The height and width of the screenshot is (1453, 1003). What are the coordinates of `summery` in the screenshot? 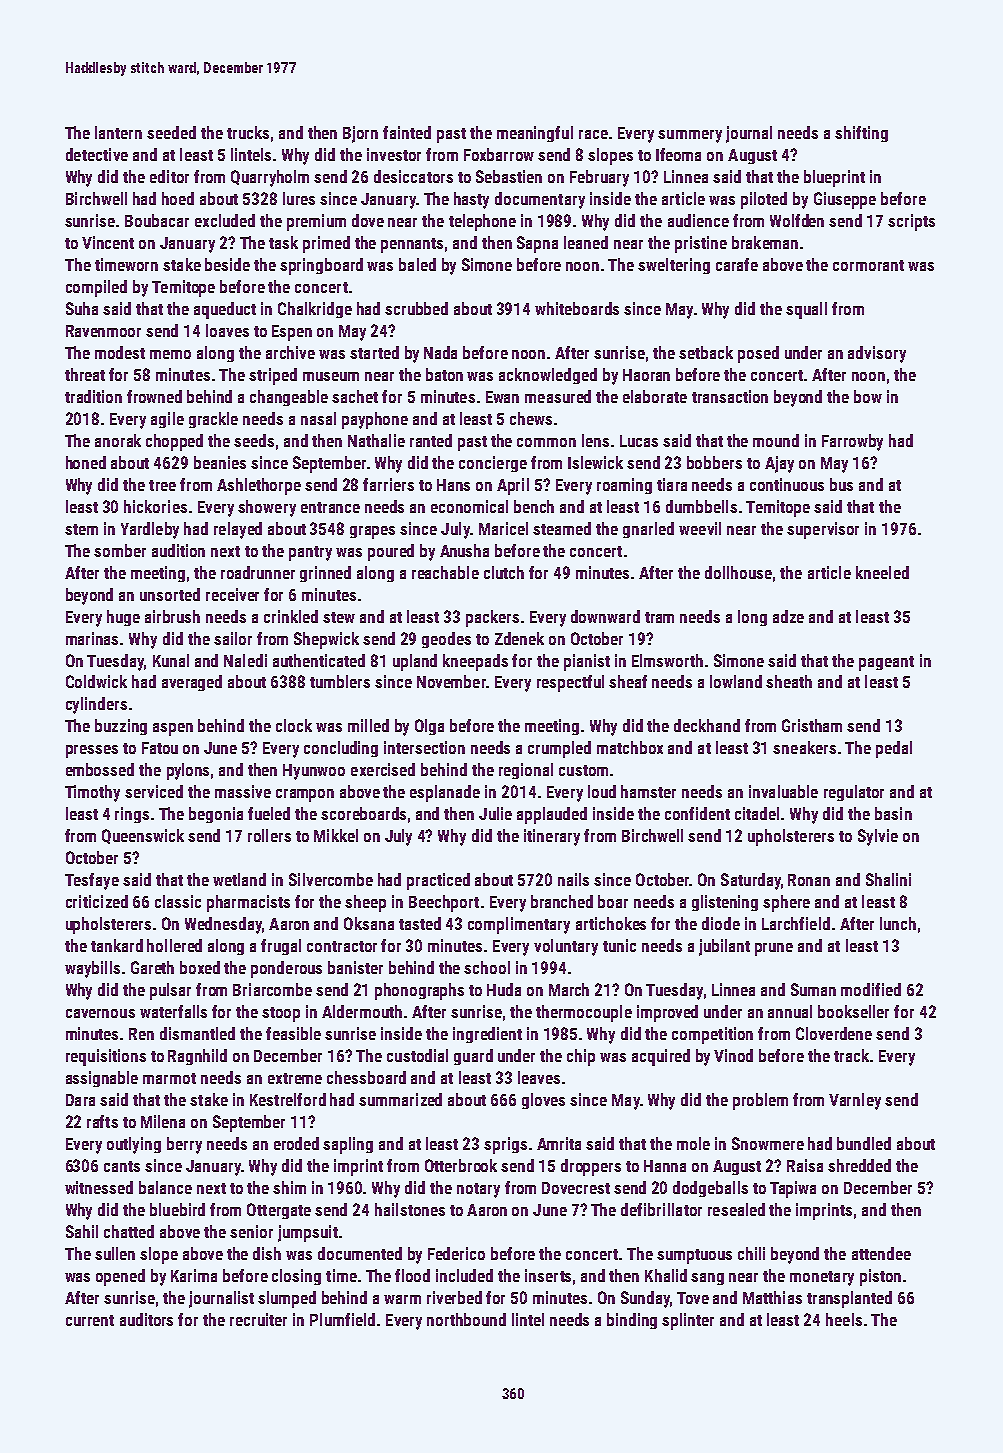 It's located at (690, 136).
